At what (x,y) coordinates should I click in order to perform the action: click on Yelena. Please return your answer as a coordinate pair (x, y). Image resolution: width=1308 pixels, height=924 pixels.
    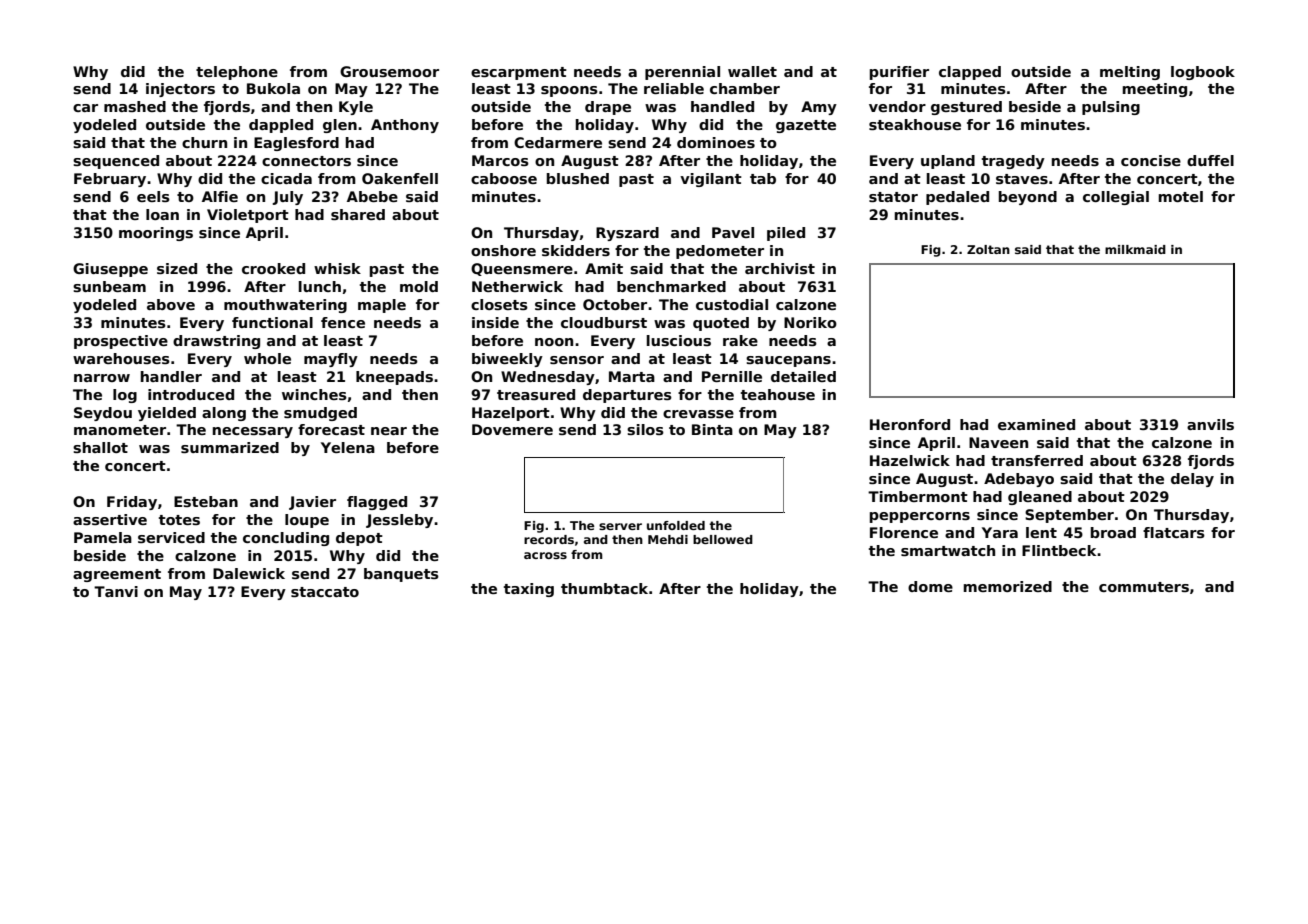
    Looking at the image, I should click on (348, 447).
